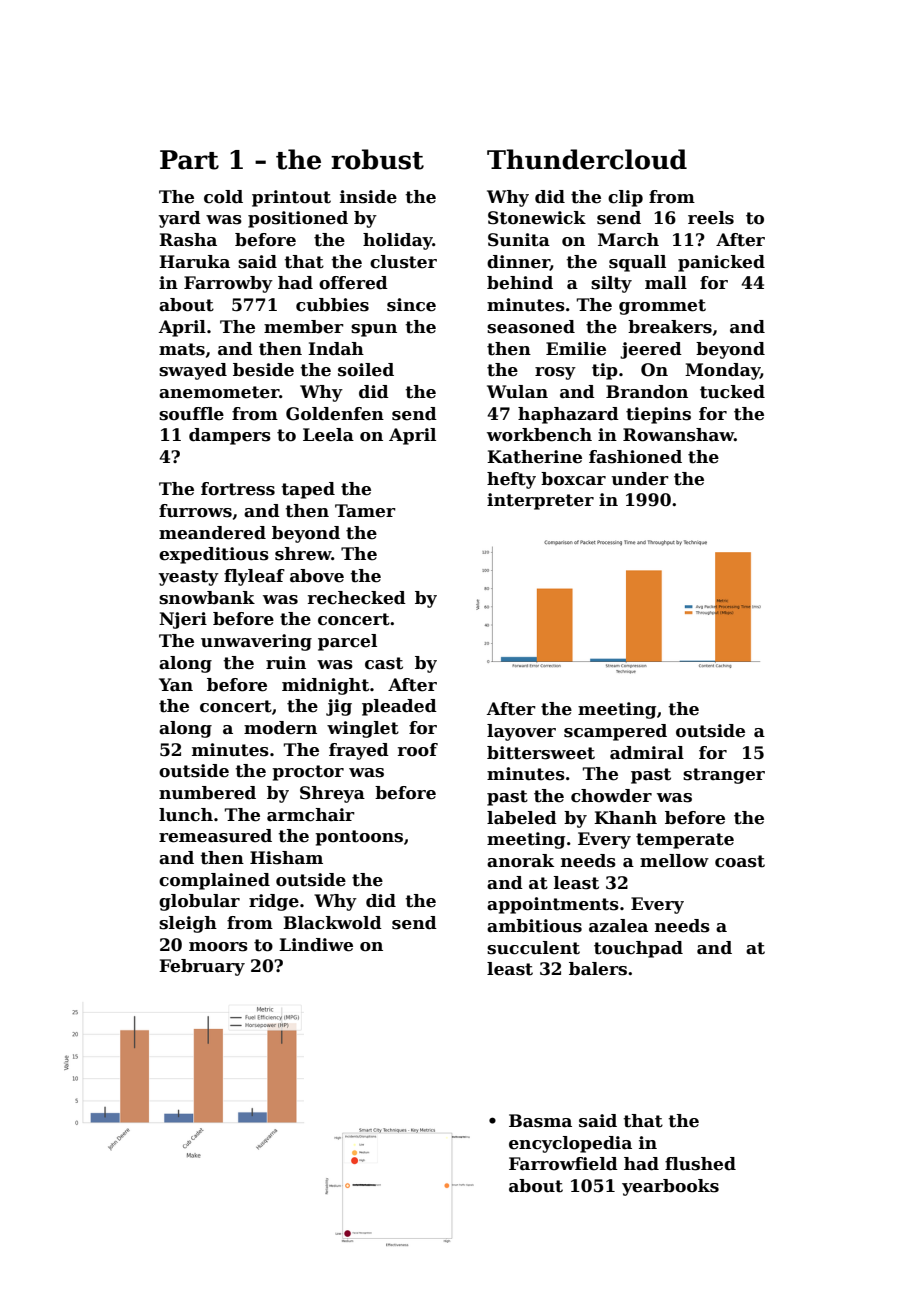  Describe the element at coordinates (384, 663) in the screenshot. I see `cast` at that location.
